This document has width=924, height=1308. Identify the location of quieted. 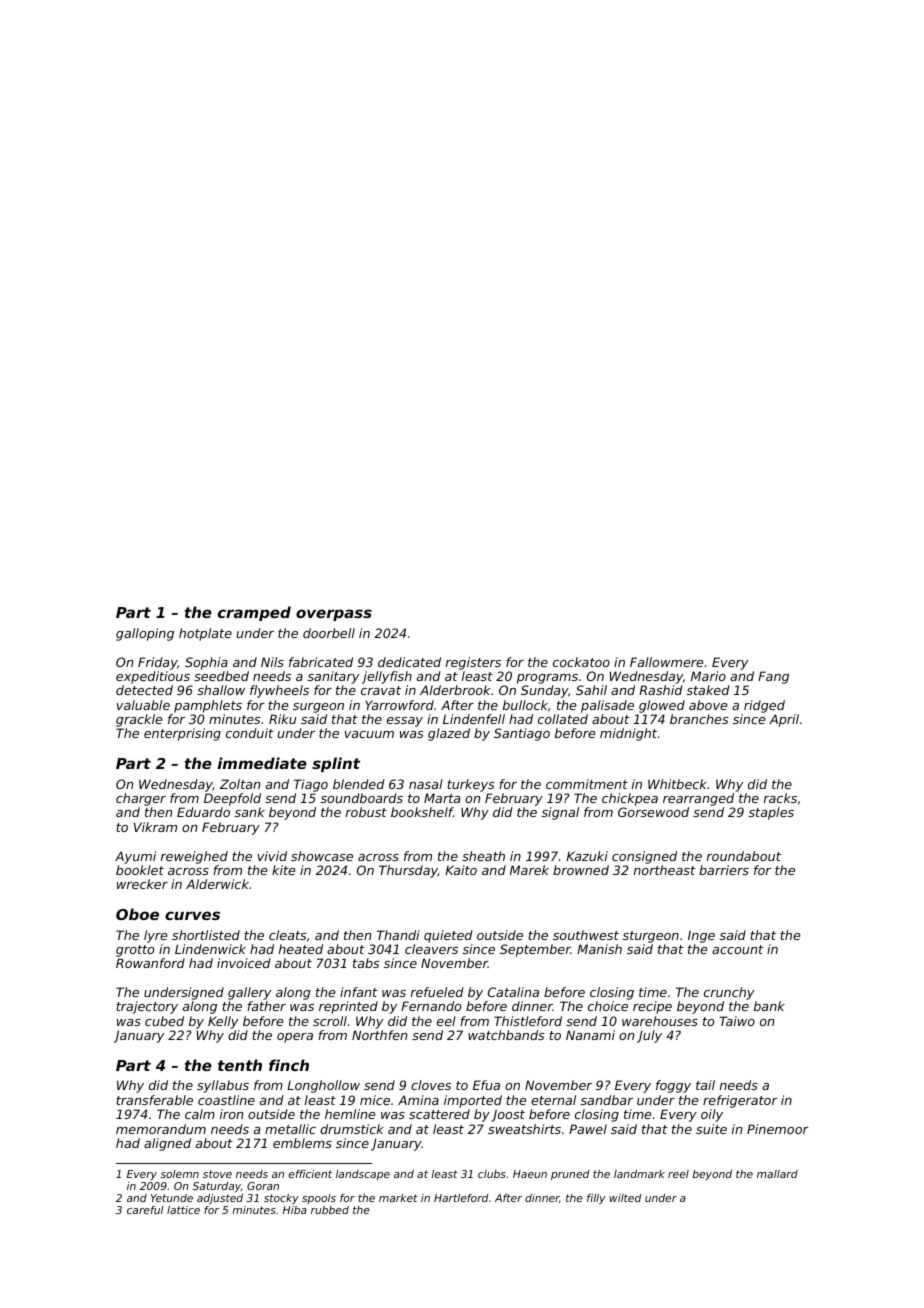
(448, 936).
